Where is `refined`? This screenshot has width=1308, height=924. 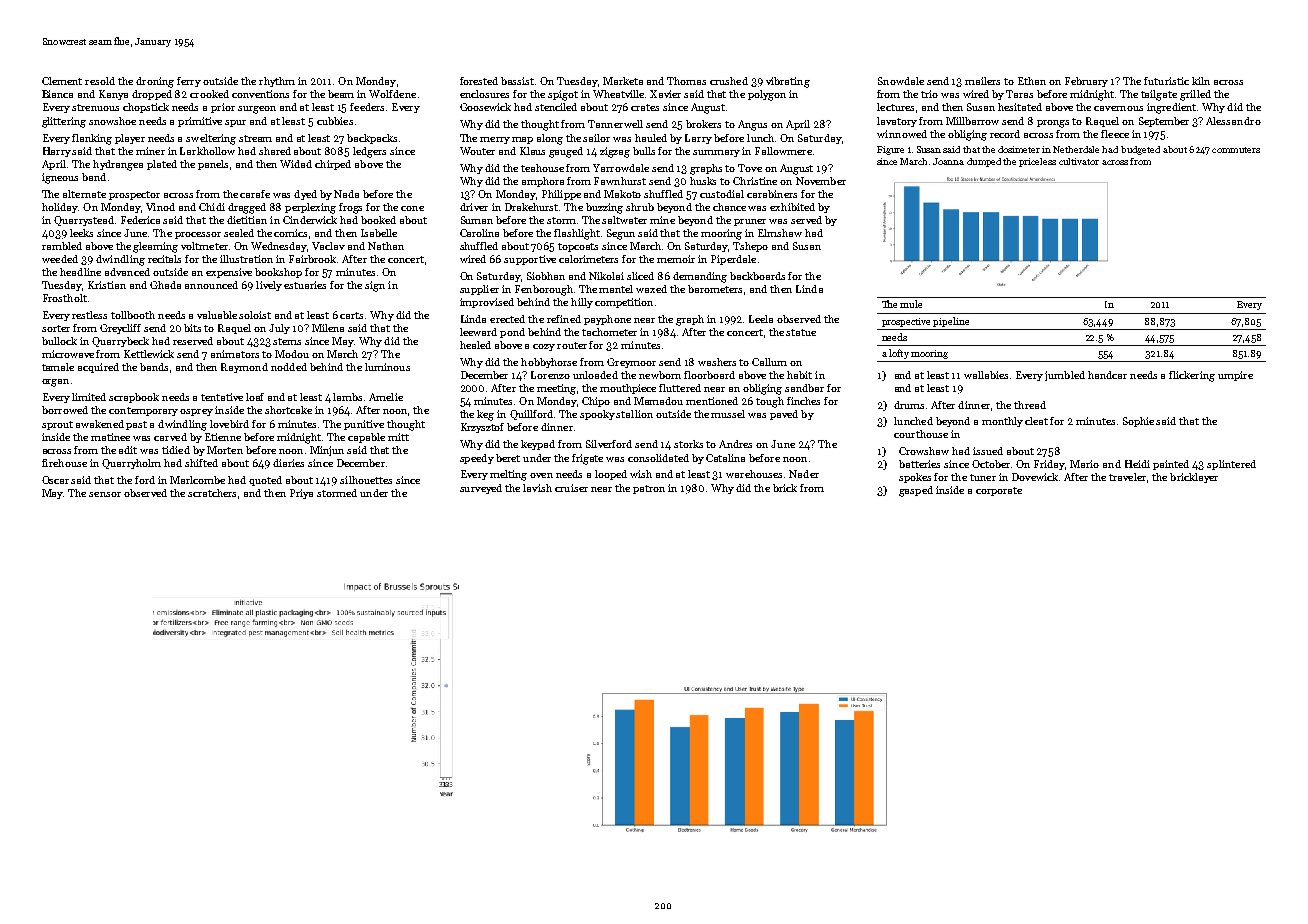
refined is located at coordinates (564, 319).
